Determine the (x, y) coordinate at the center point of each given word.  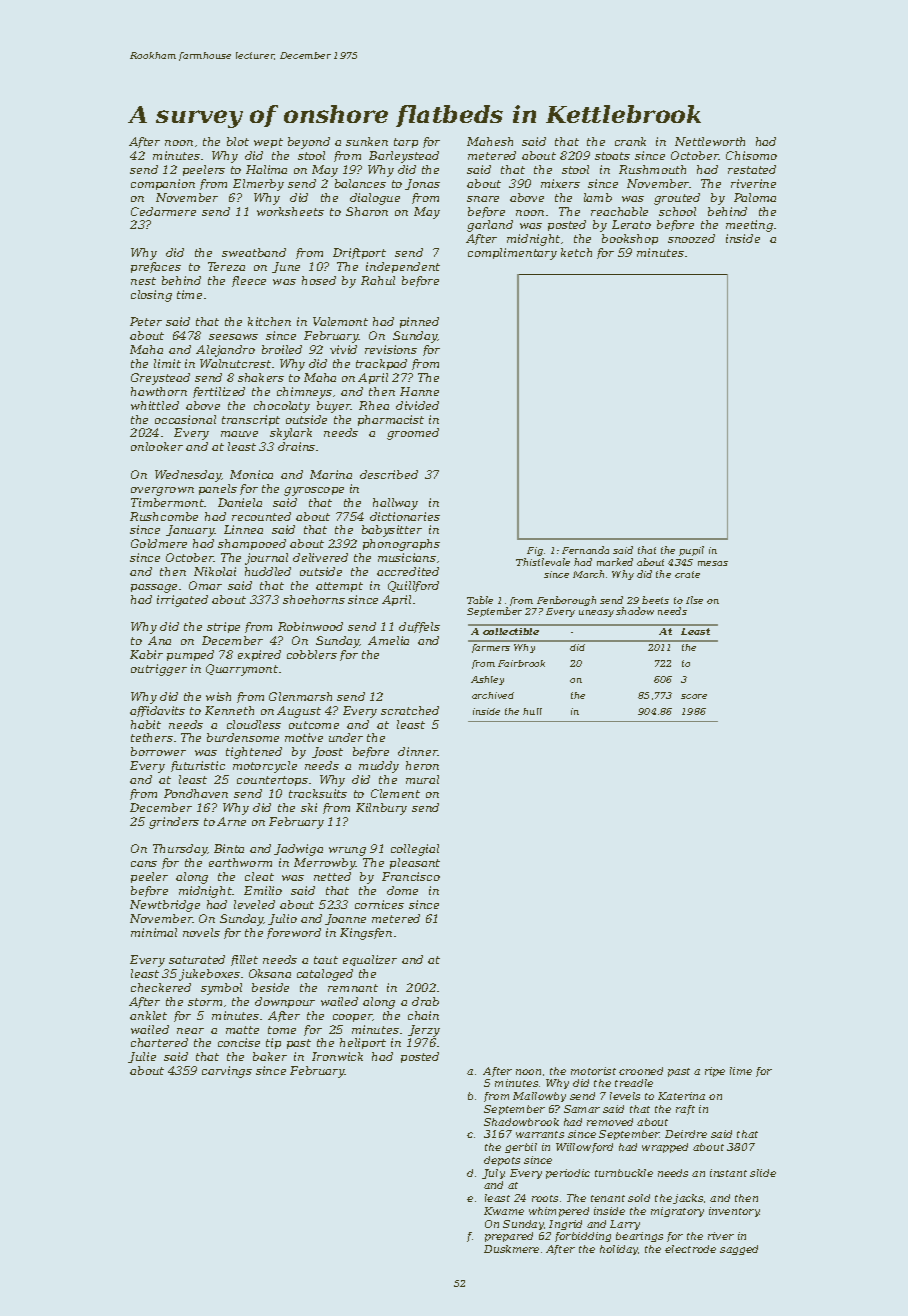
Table (480, 600)
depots (502, 1161)
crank (630, 141)
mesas (713, 563)
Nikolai (215, 571)
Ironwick (337, 1056)
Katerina (681, 1096)
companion (163, 184)
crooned (641, 1071)
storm (205, 1002)
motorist (593, 1071)
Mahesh (490, 141)
